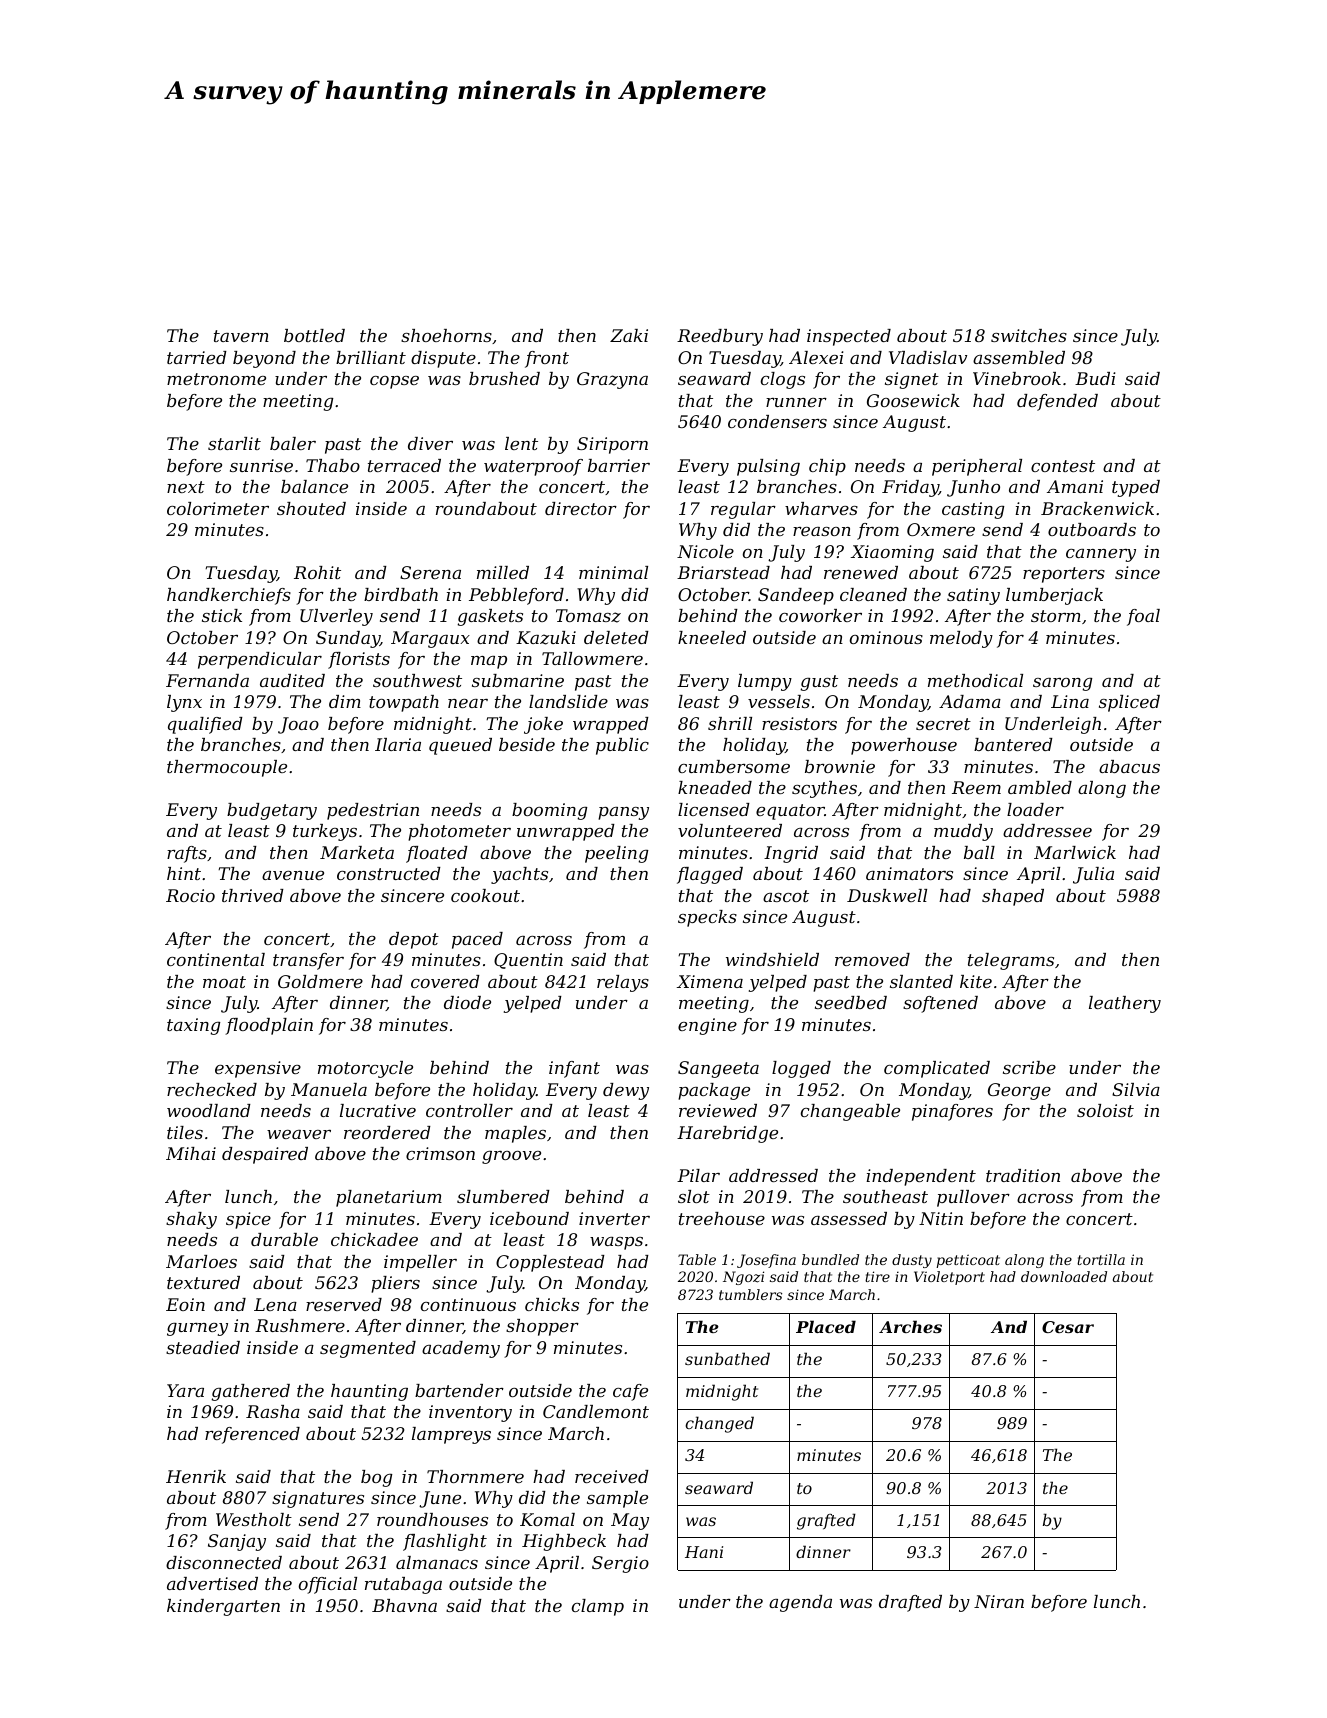 The image size is (1327, 1718). What do you see at coordinates (1023, 1175) in the document?
I see `tradition` at bounding box center [1023, 1175].
